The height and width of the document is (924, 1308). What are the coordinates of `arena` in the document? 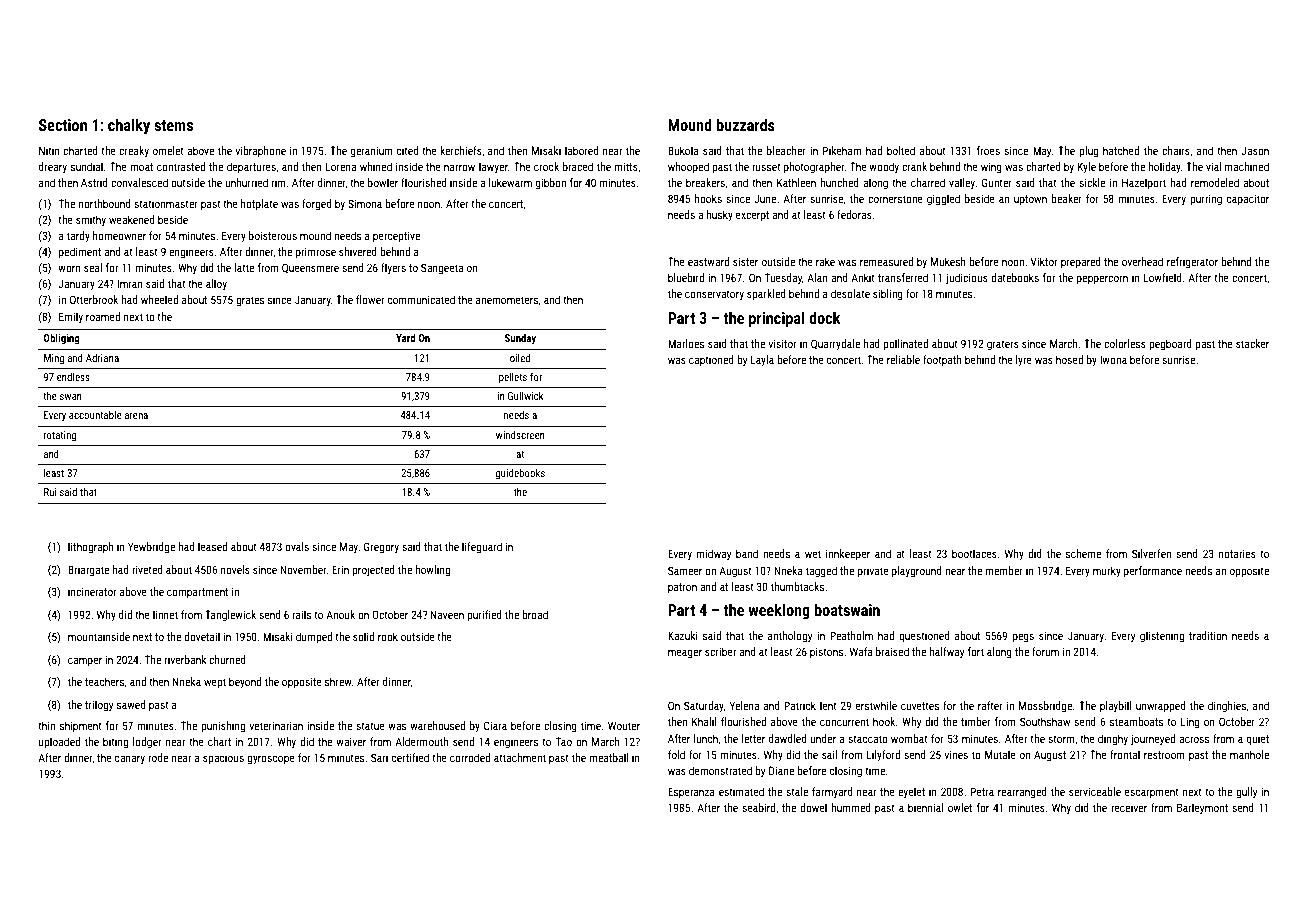 It's located at (136, 416).
